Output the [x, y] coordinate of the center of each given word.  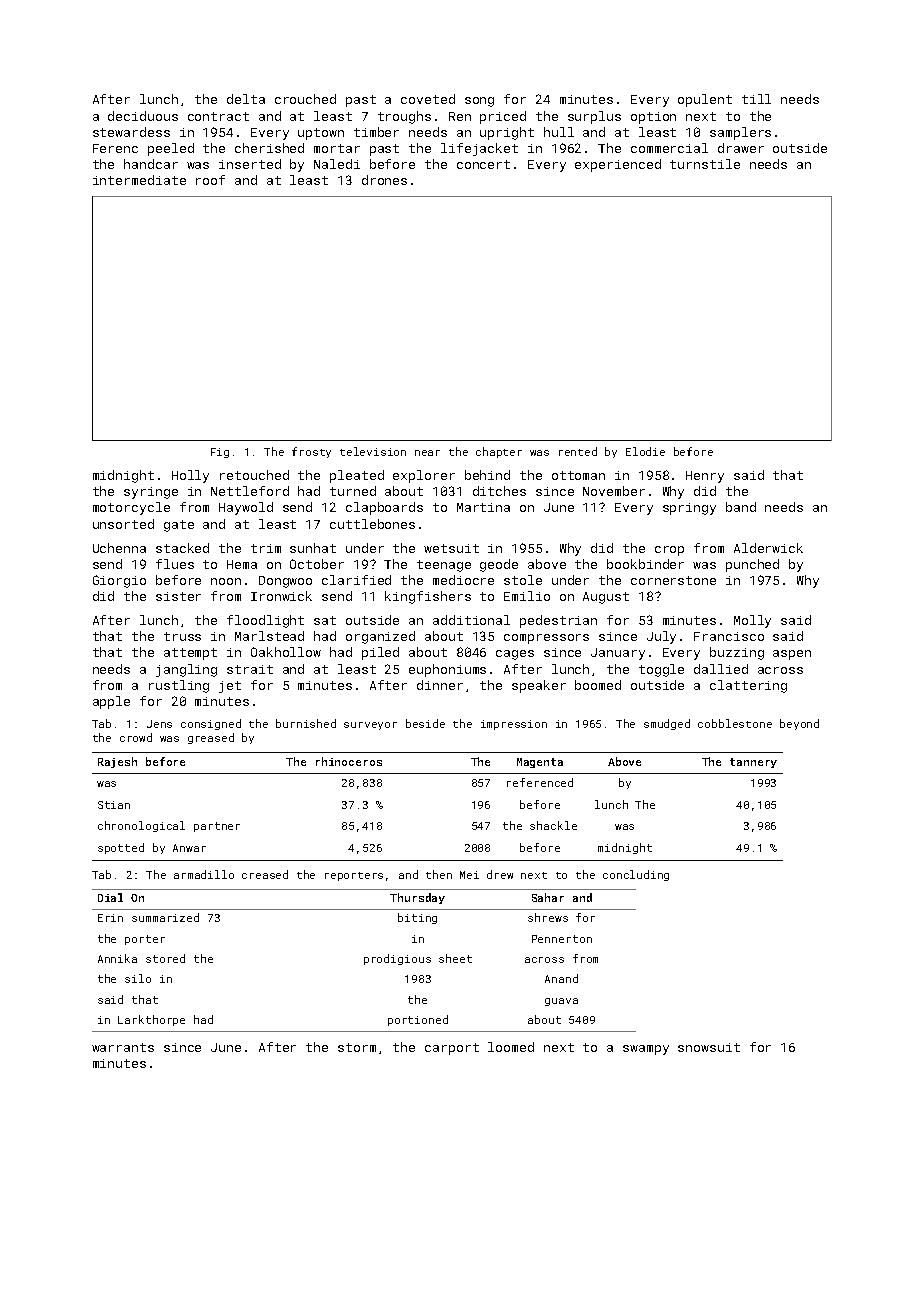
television [373, 451]
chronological [141, 826]
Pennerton [562, 939]
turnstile [705, 164]
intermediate [139, 180]
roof [210, 180]
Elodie [645, 451]
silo [138, 978]
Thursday [417, 898]
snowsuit [709, 1047]
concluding [636, 875]
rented [578, 451]
